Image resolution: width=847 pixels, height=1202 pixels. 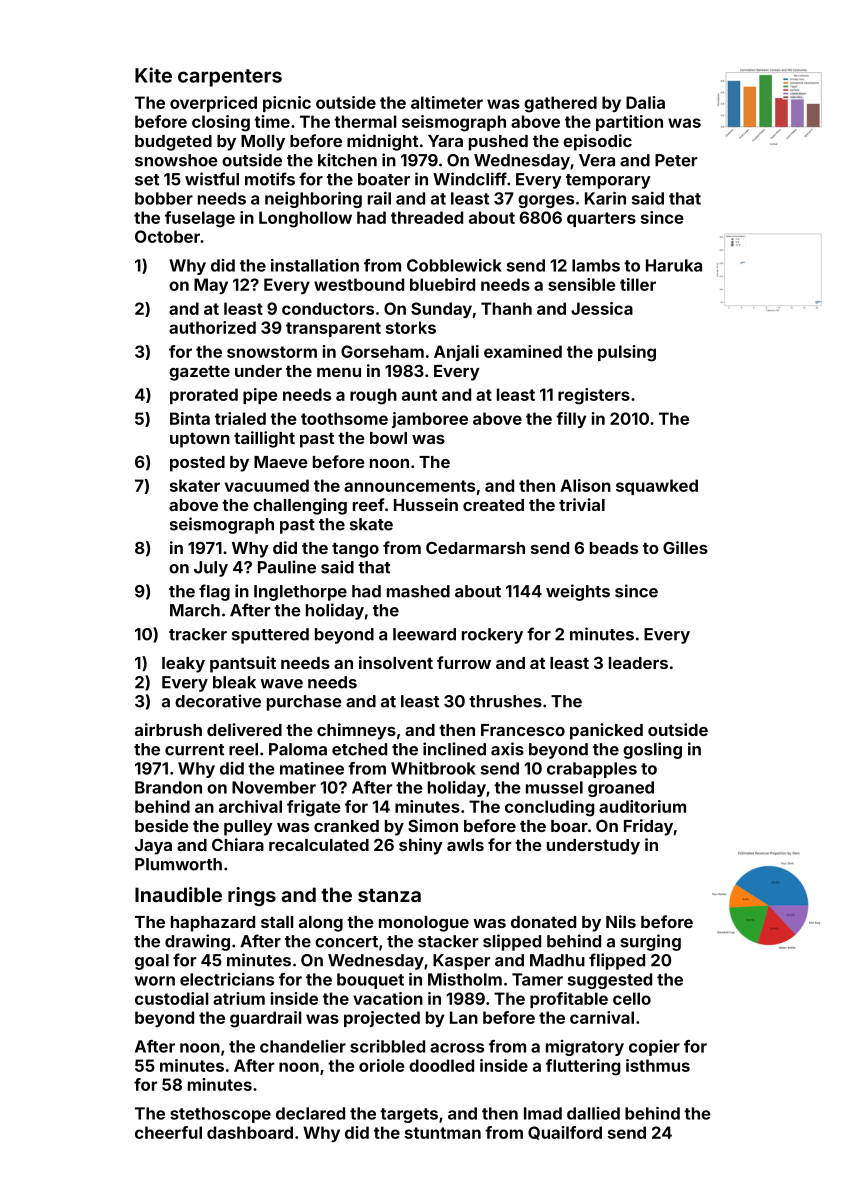 I want to click on projected, so click(x=382, y=1019).
